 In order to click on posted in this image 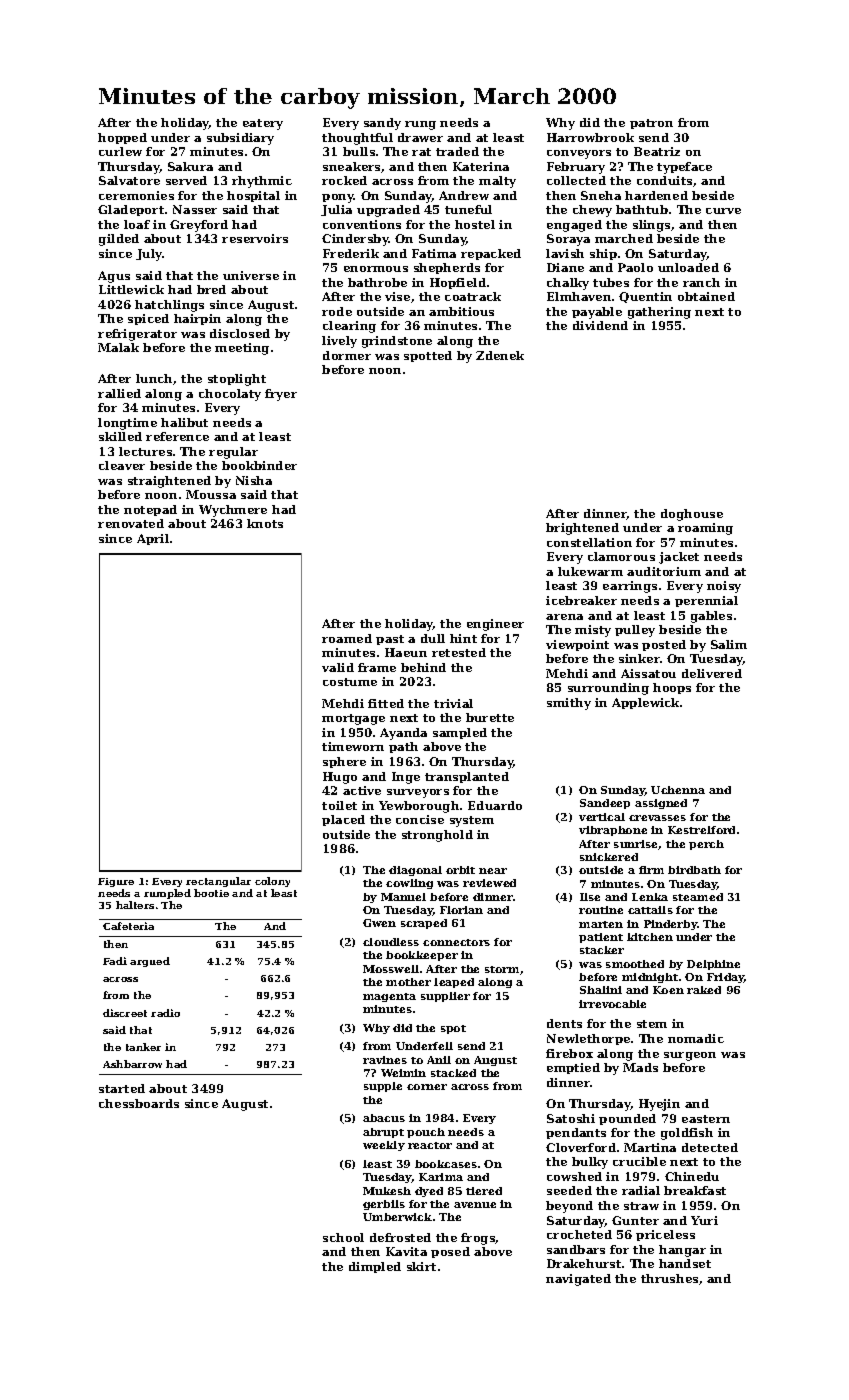, I will do `click(664, 645)`.
